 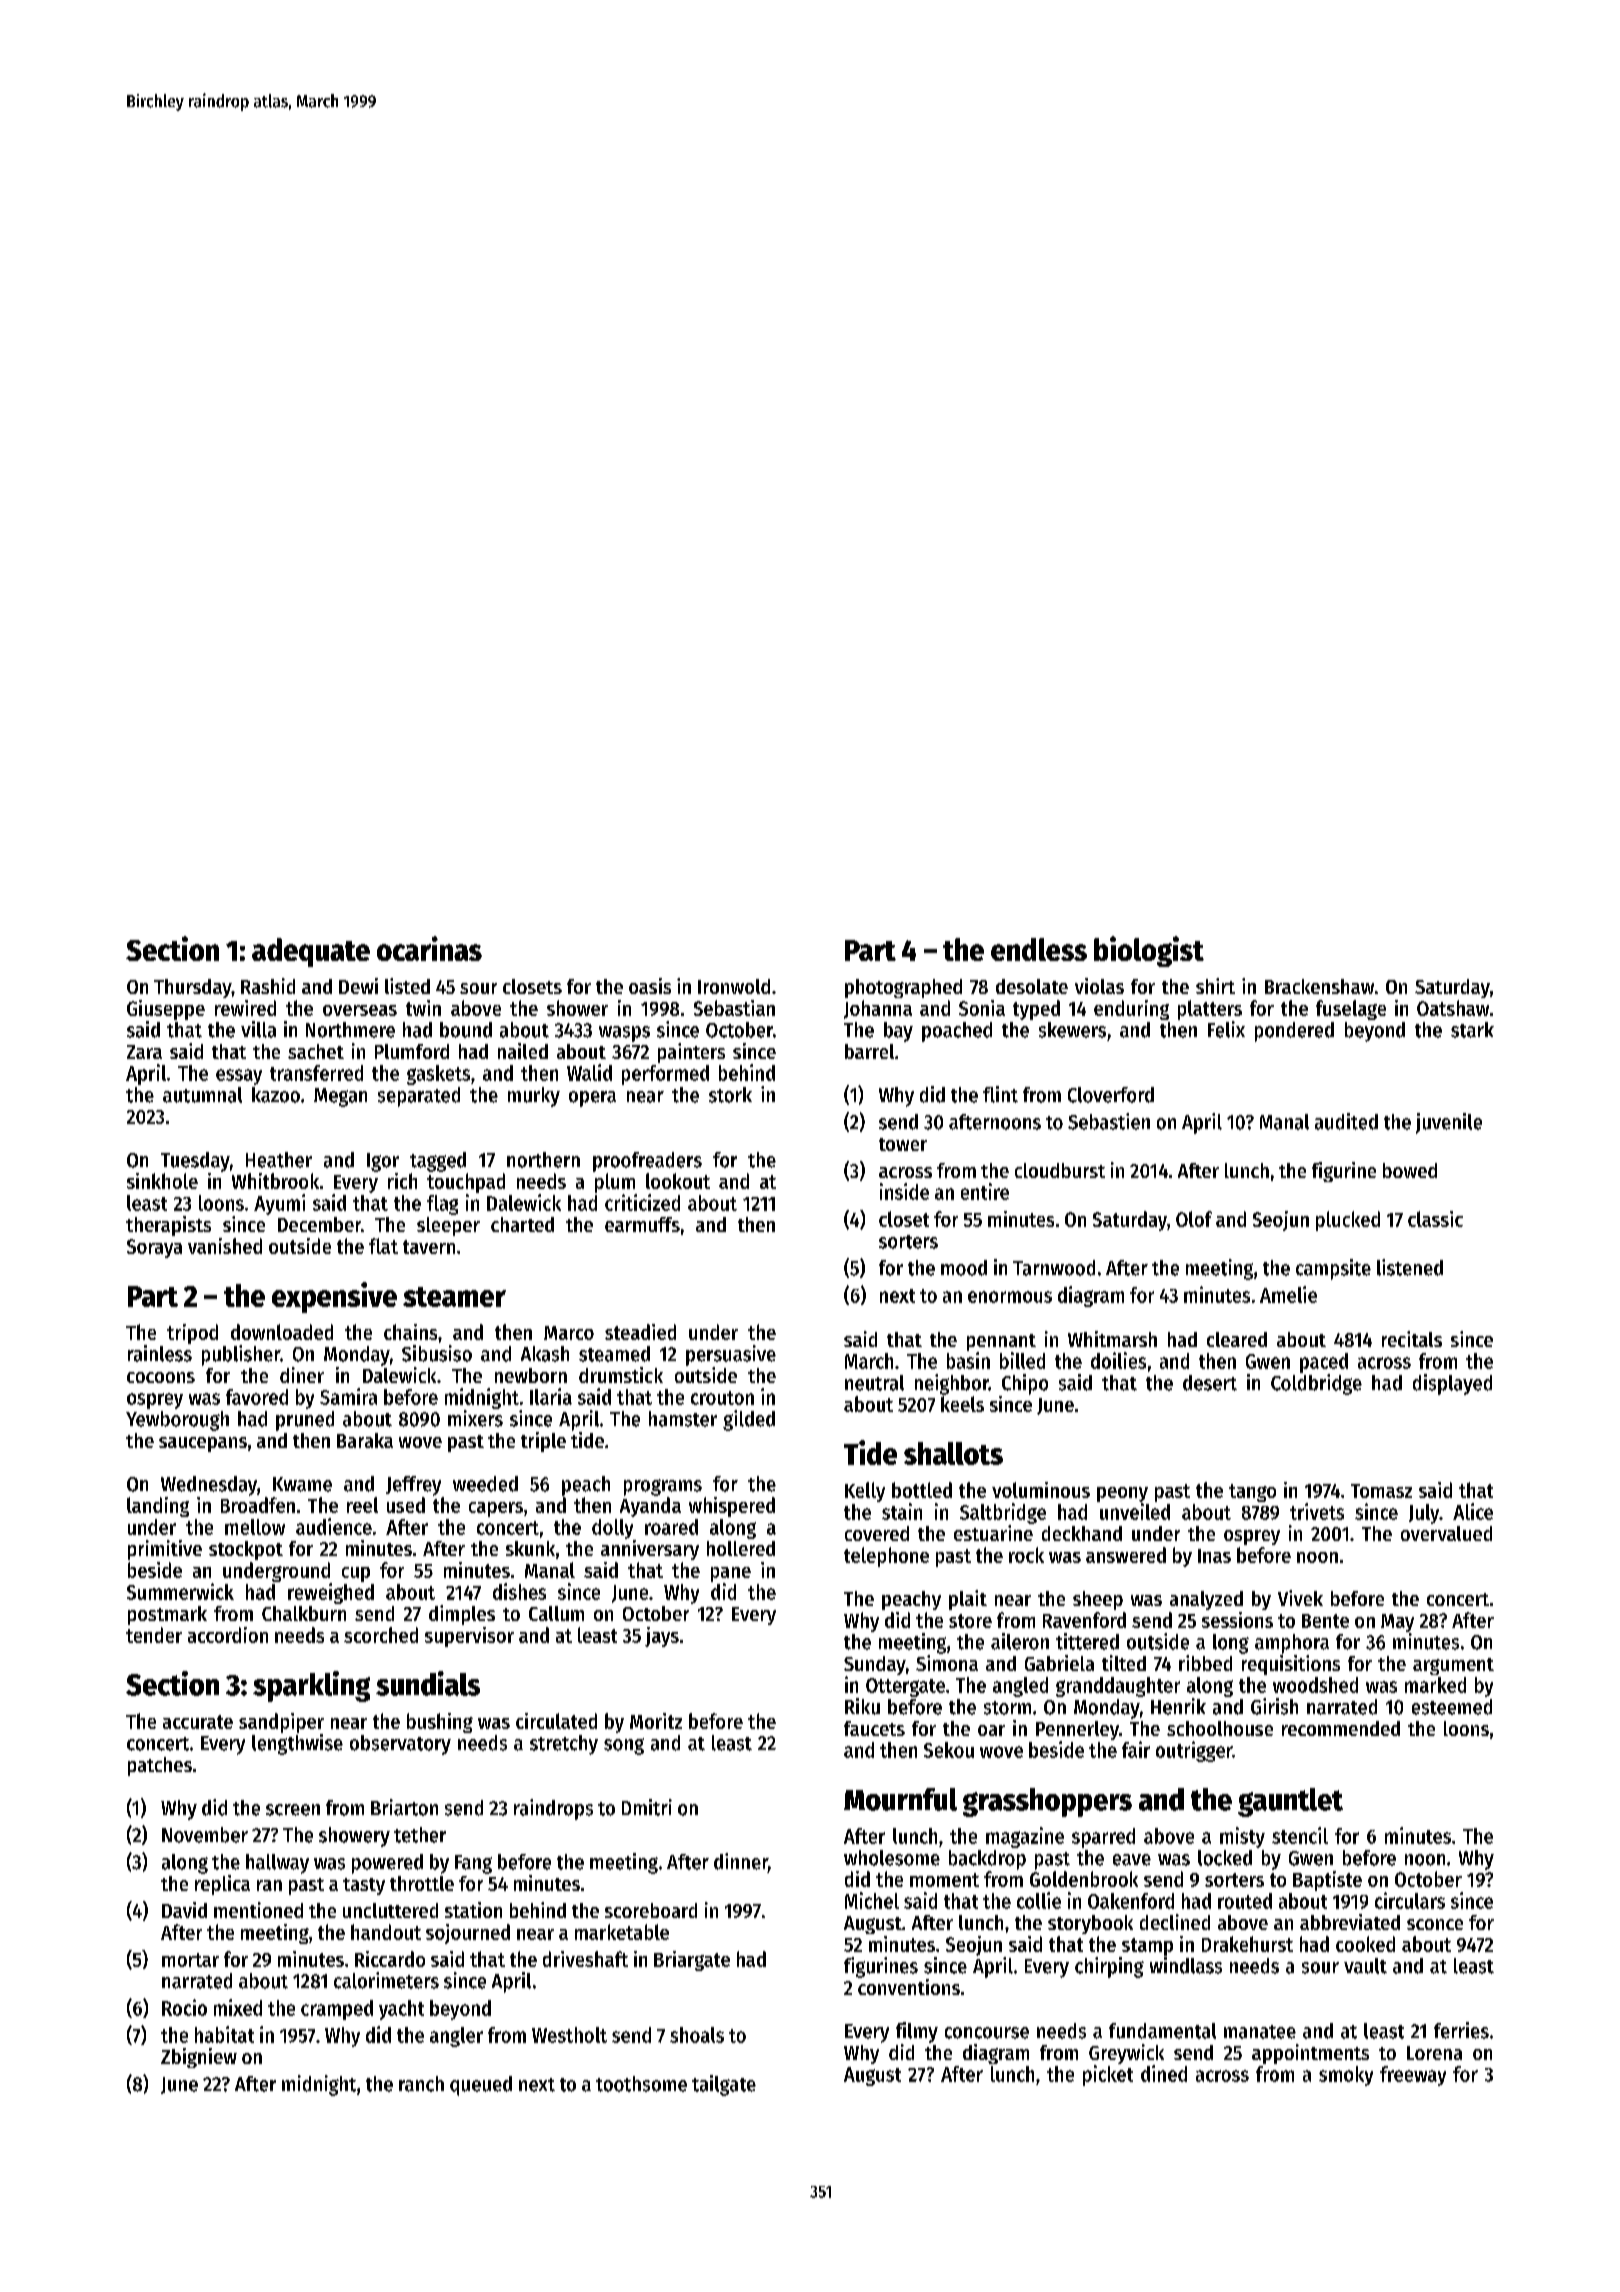 I want to click on tailgate, so click(x=724, y=2085).
